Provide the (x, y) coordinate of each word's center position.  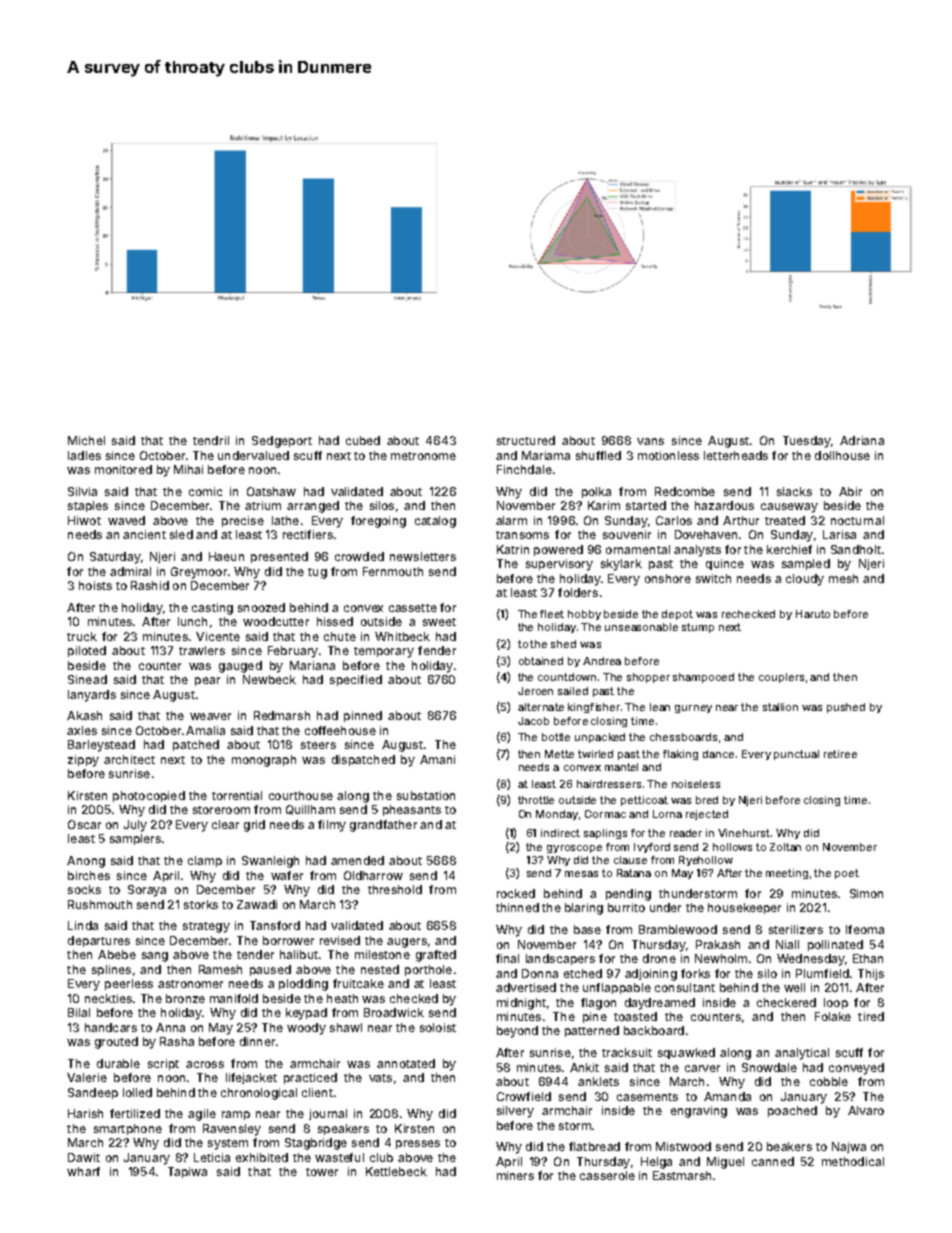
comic (205, 491)
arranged (313, 507)
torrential (237, 795)
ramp (236, 1115)
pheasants (412, 810)
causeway (789, 508)
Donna (540, 973)
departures (99, 941)
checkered (786, 1002)
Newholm (721, 958)
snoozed (261, 607)
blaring (584, 909)
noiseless (696, 784)
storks (201, 904)
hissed (335, 621)
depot (677, 615)
